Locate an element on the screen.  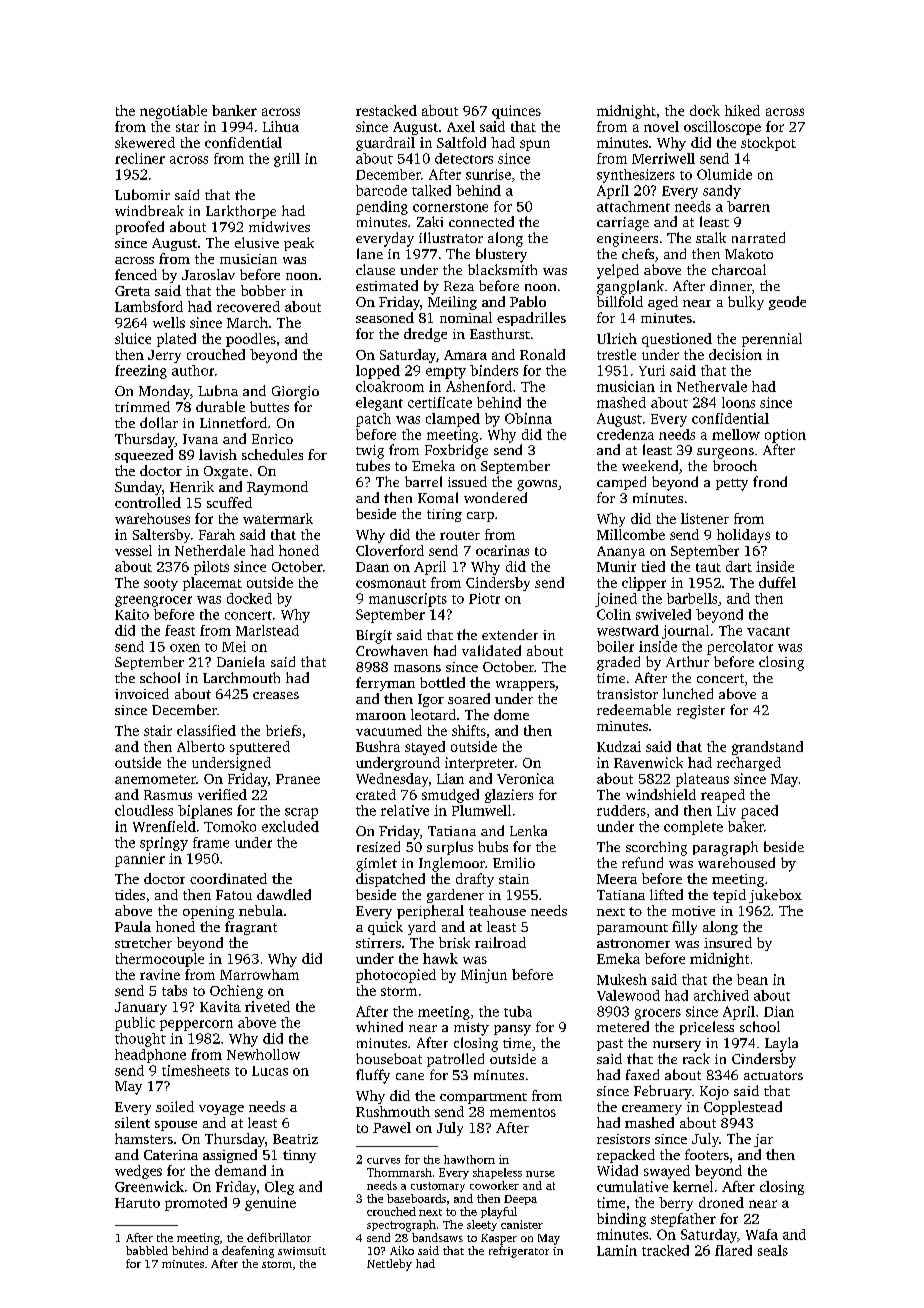
Larchmouth is located at coordinates (241, 677).
